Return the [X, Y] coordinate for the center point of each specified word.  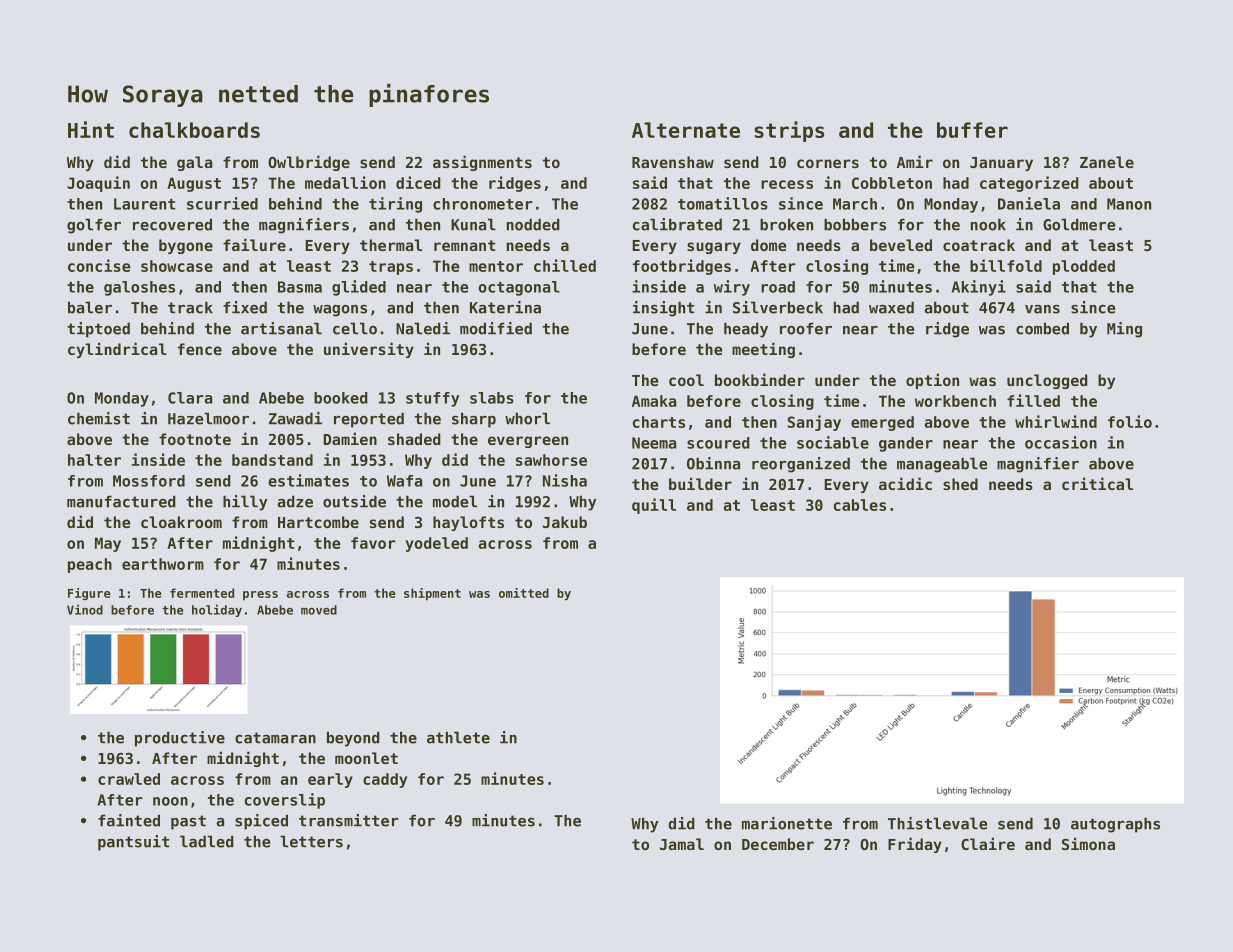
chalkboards [194, 130]
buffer [972, 130]
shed [960, 484]
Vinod [85, 609]
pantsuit [133, 843]
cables [860, 505]
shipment [432, 594]
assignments [482, 163]
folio [1130, 421]
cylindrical [117, 350]
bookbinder [760, 379]
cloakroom [181, 522]
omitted [524, 593]
